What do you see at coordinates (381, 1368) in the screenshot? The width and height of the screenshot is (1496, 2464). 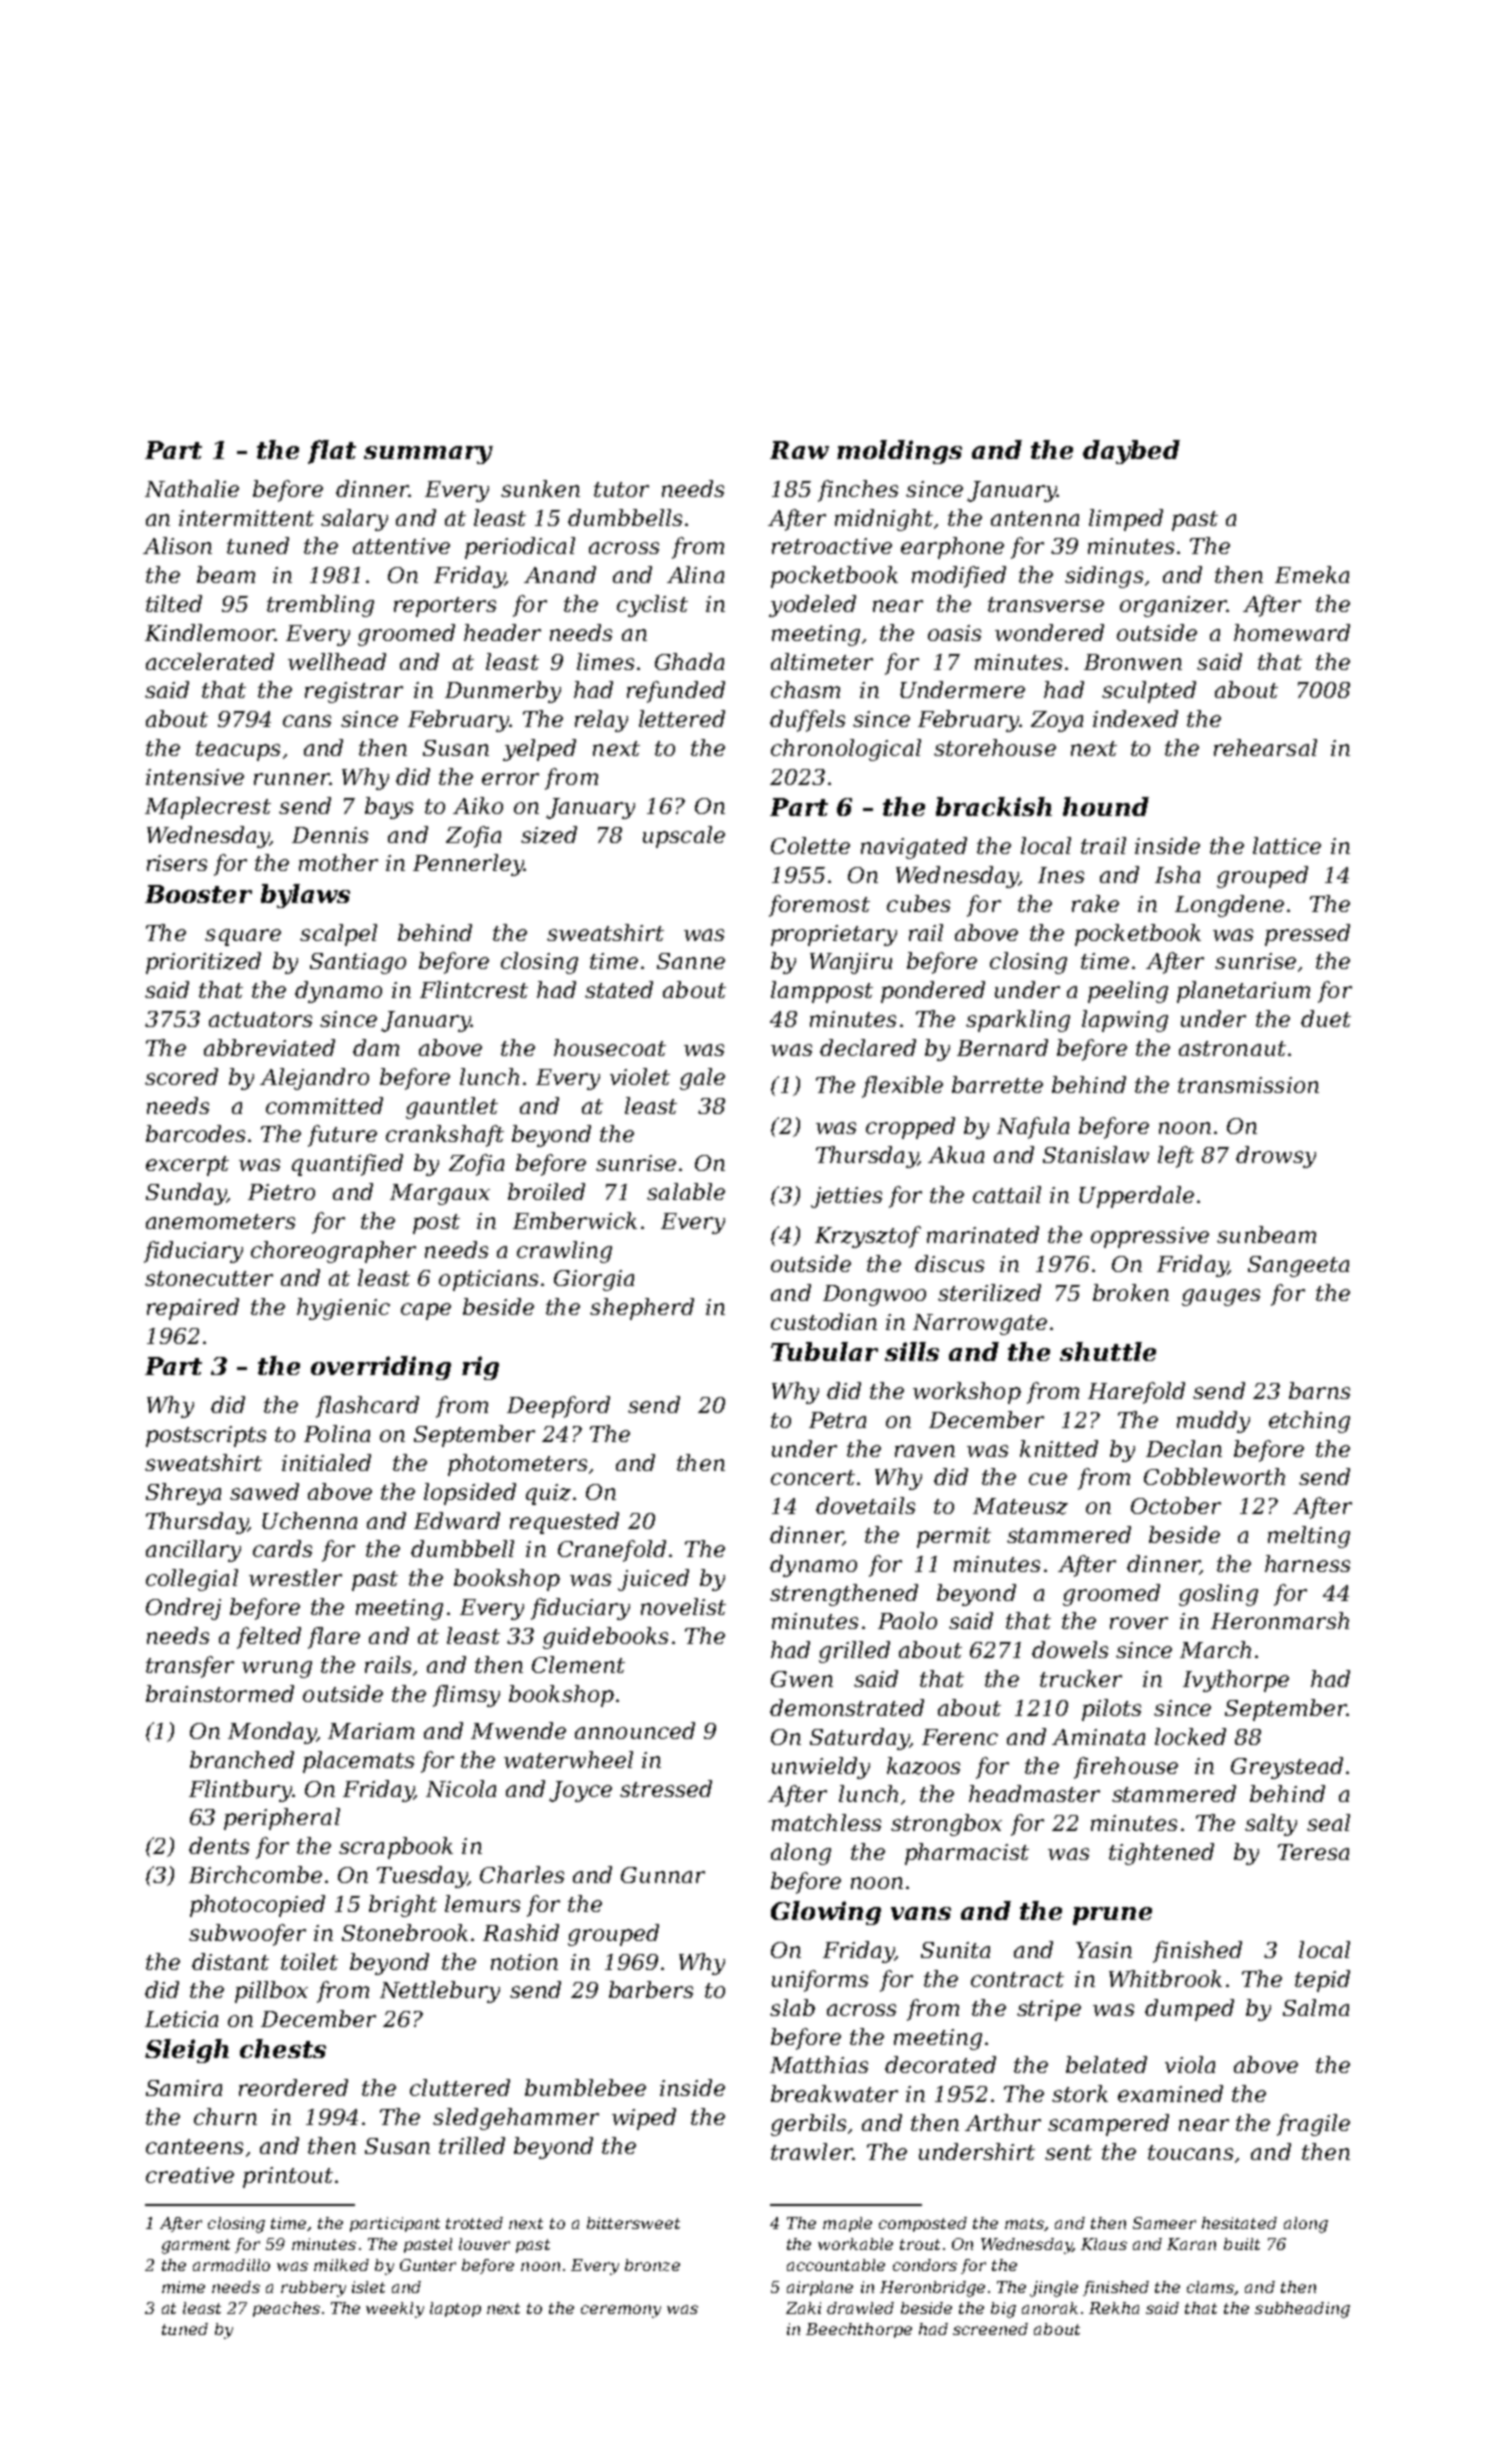 I see `overriding` at bounding box center [381, 1368].
